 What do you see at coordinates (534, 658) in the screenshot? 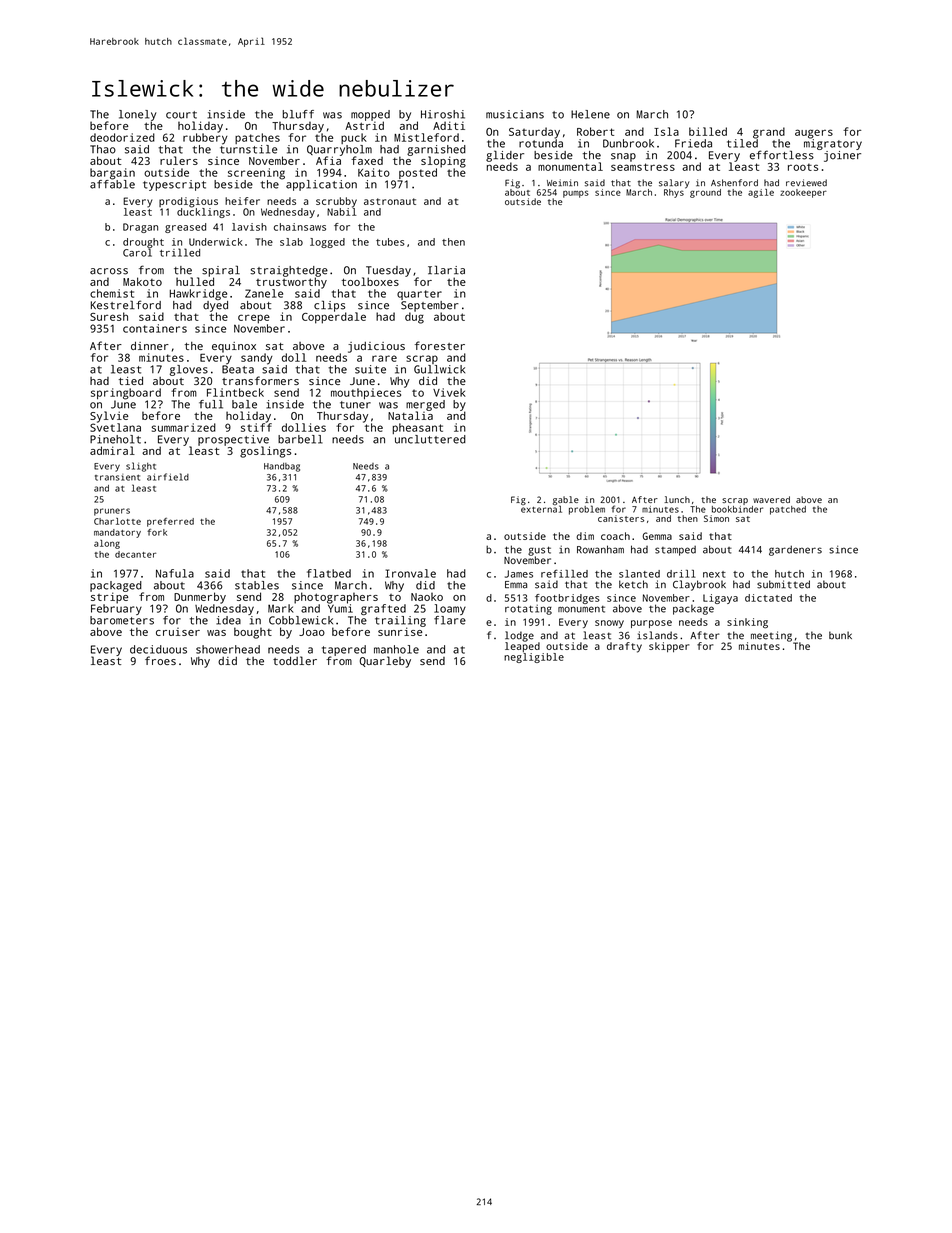
I see `negligible` at bounding box center [534, 658].
